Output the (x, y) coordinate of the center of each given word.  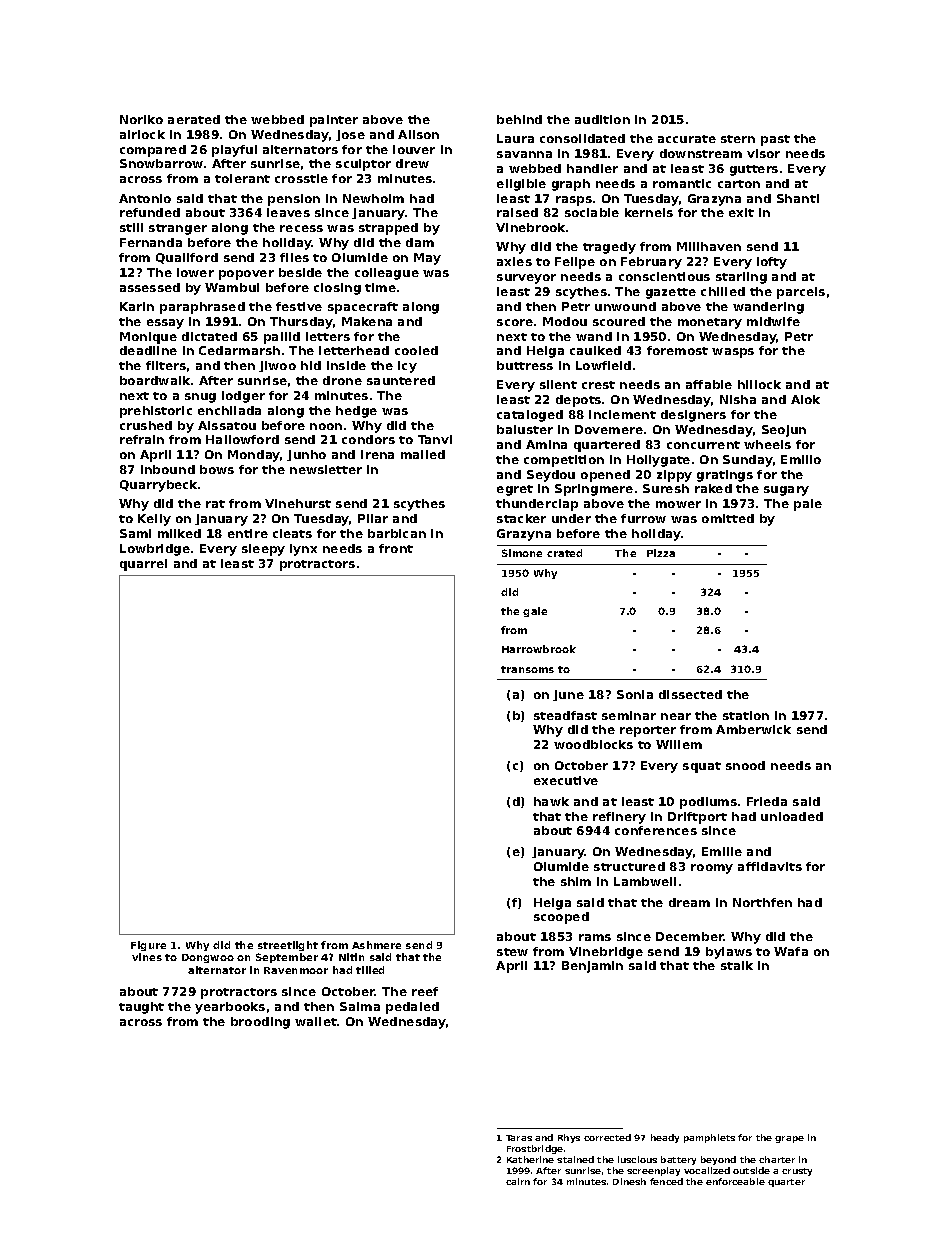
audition (602, 119)
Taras (519, 1138)
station (746, 715)
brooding (260, 1023)
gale (535, 612)
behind (519, 119)
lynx (303, 550)
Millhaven (709, 246)
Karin (137, 306)
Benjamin (592, 967)
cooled (416, 350)
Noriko (141, 119)
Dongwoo (208, 958)
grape (789, 1139)
